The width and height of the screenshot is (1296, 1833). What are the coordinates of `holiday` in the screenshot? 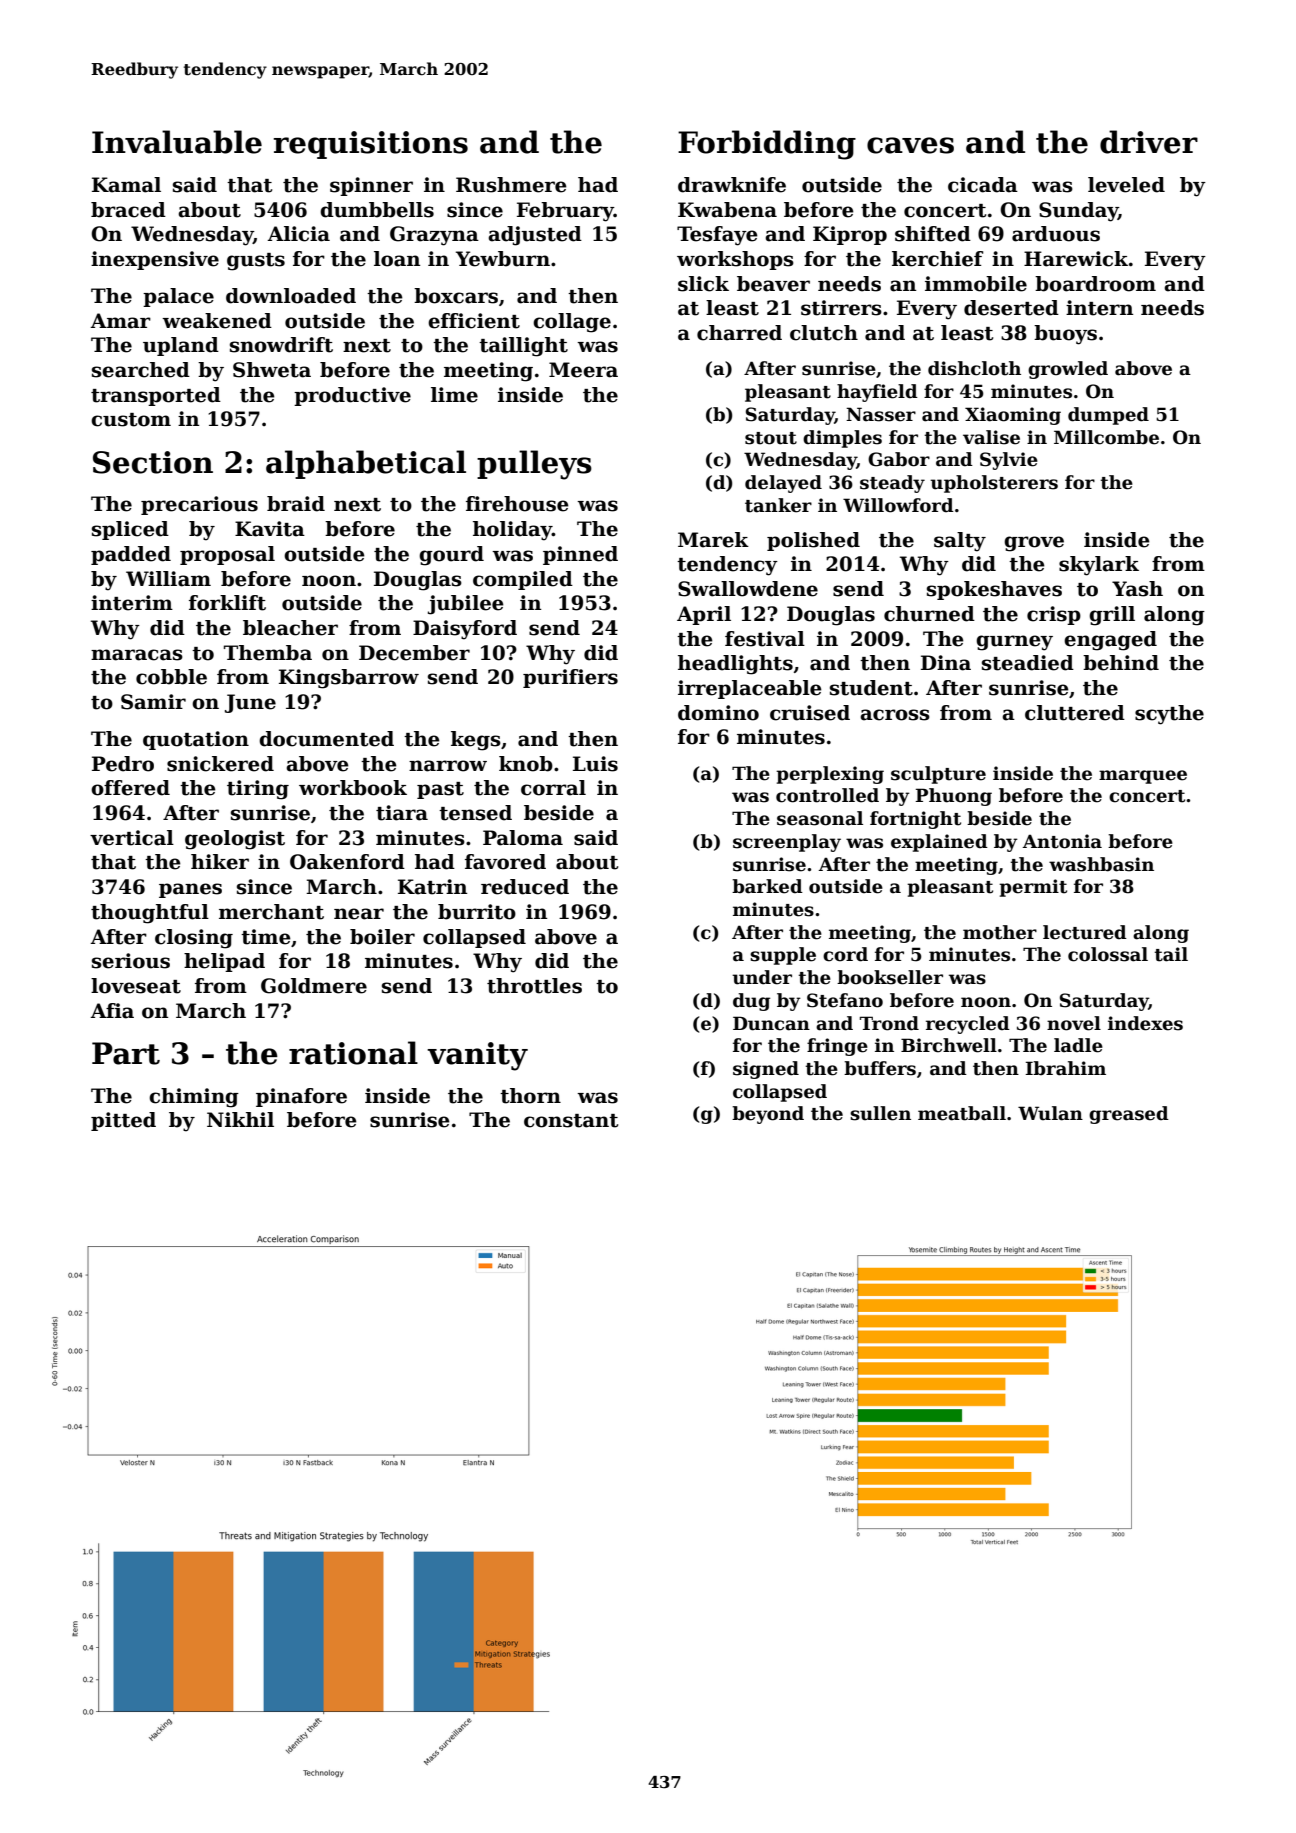 It's located at (512, 531).
